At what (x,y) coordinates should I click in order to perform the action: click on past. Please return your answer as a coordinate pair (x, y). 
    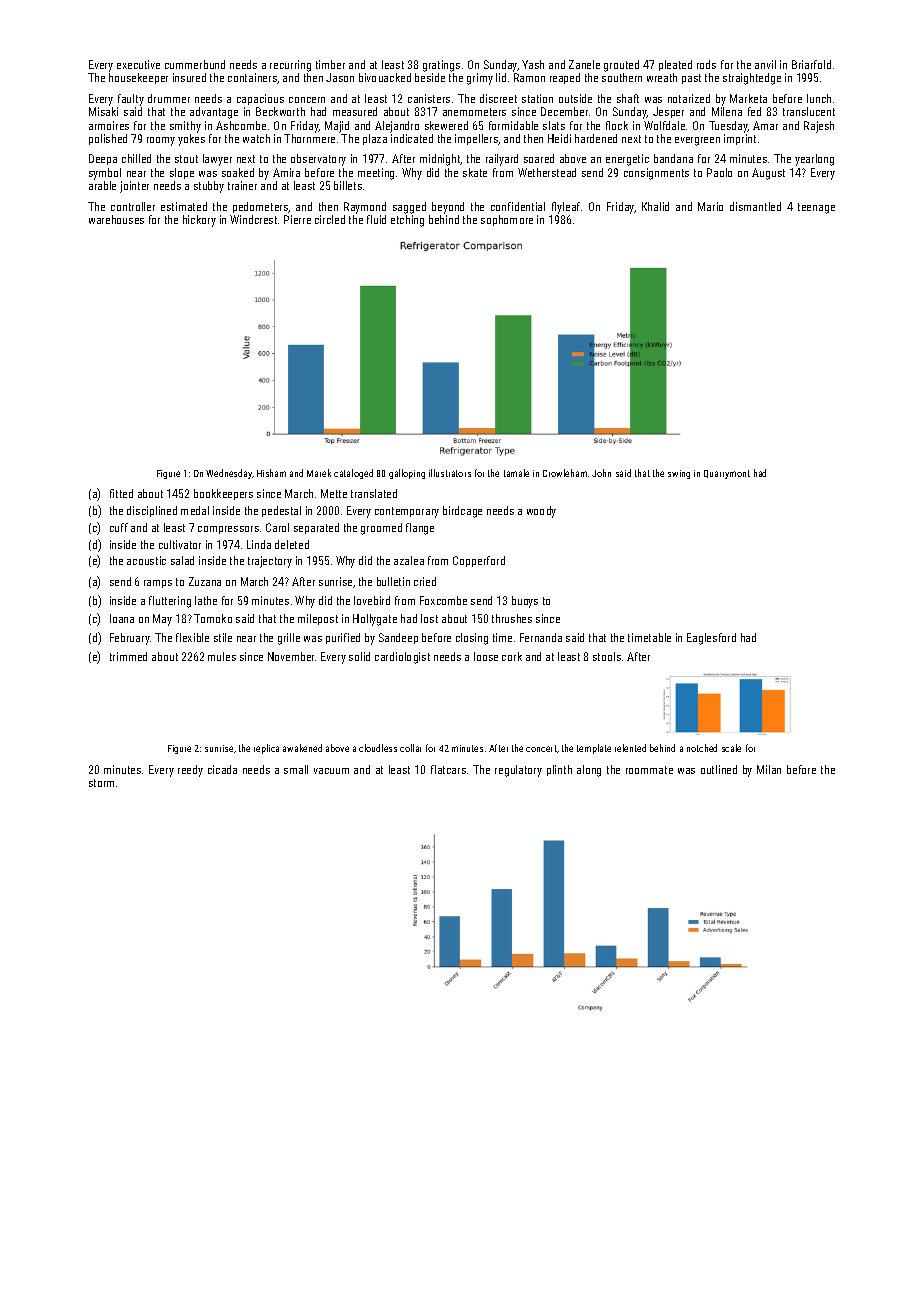
    Looking at the image, I should click on (691, 79).
